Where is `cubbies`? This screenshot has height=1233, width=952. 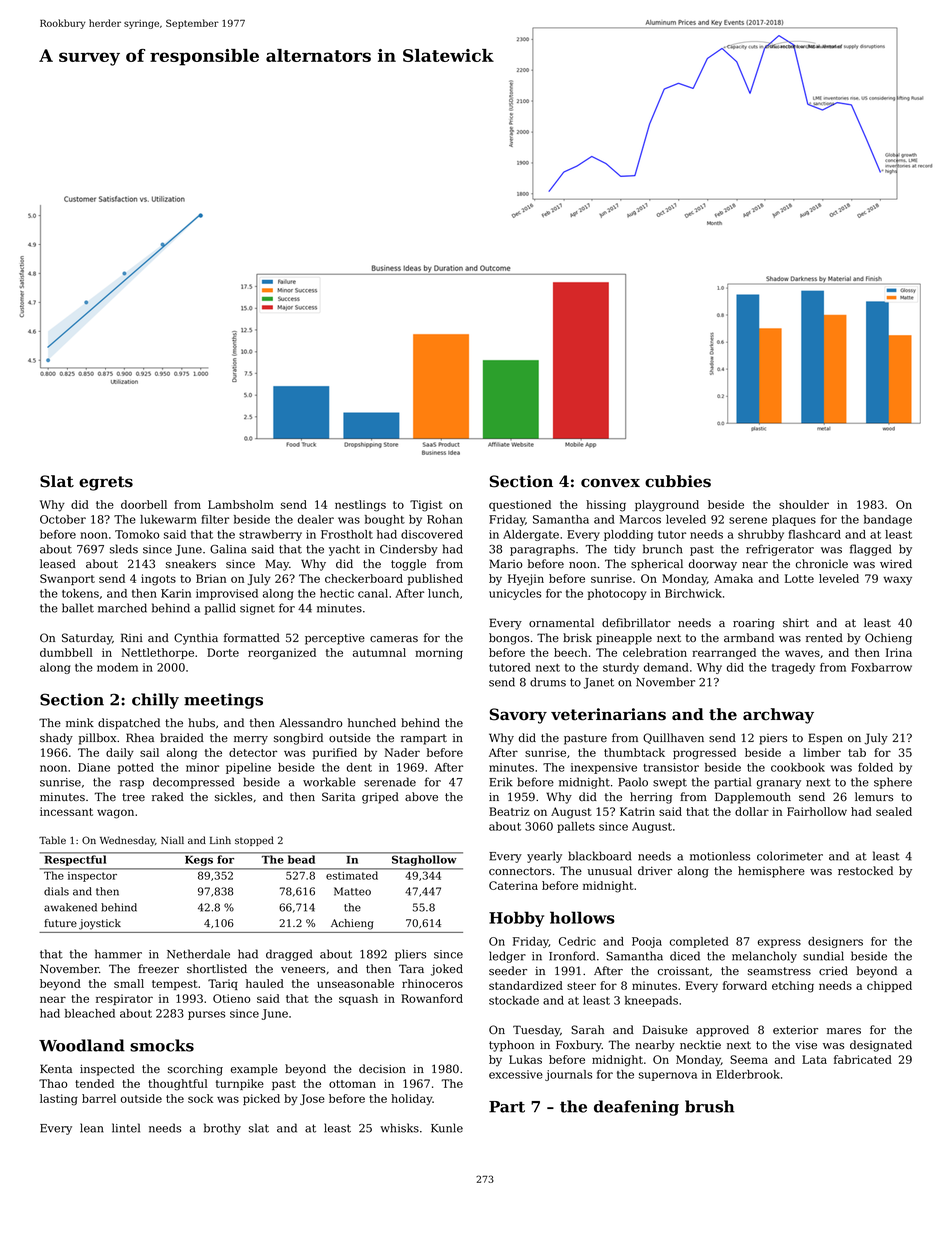 cubbies is located at coordinates (678, 481).
